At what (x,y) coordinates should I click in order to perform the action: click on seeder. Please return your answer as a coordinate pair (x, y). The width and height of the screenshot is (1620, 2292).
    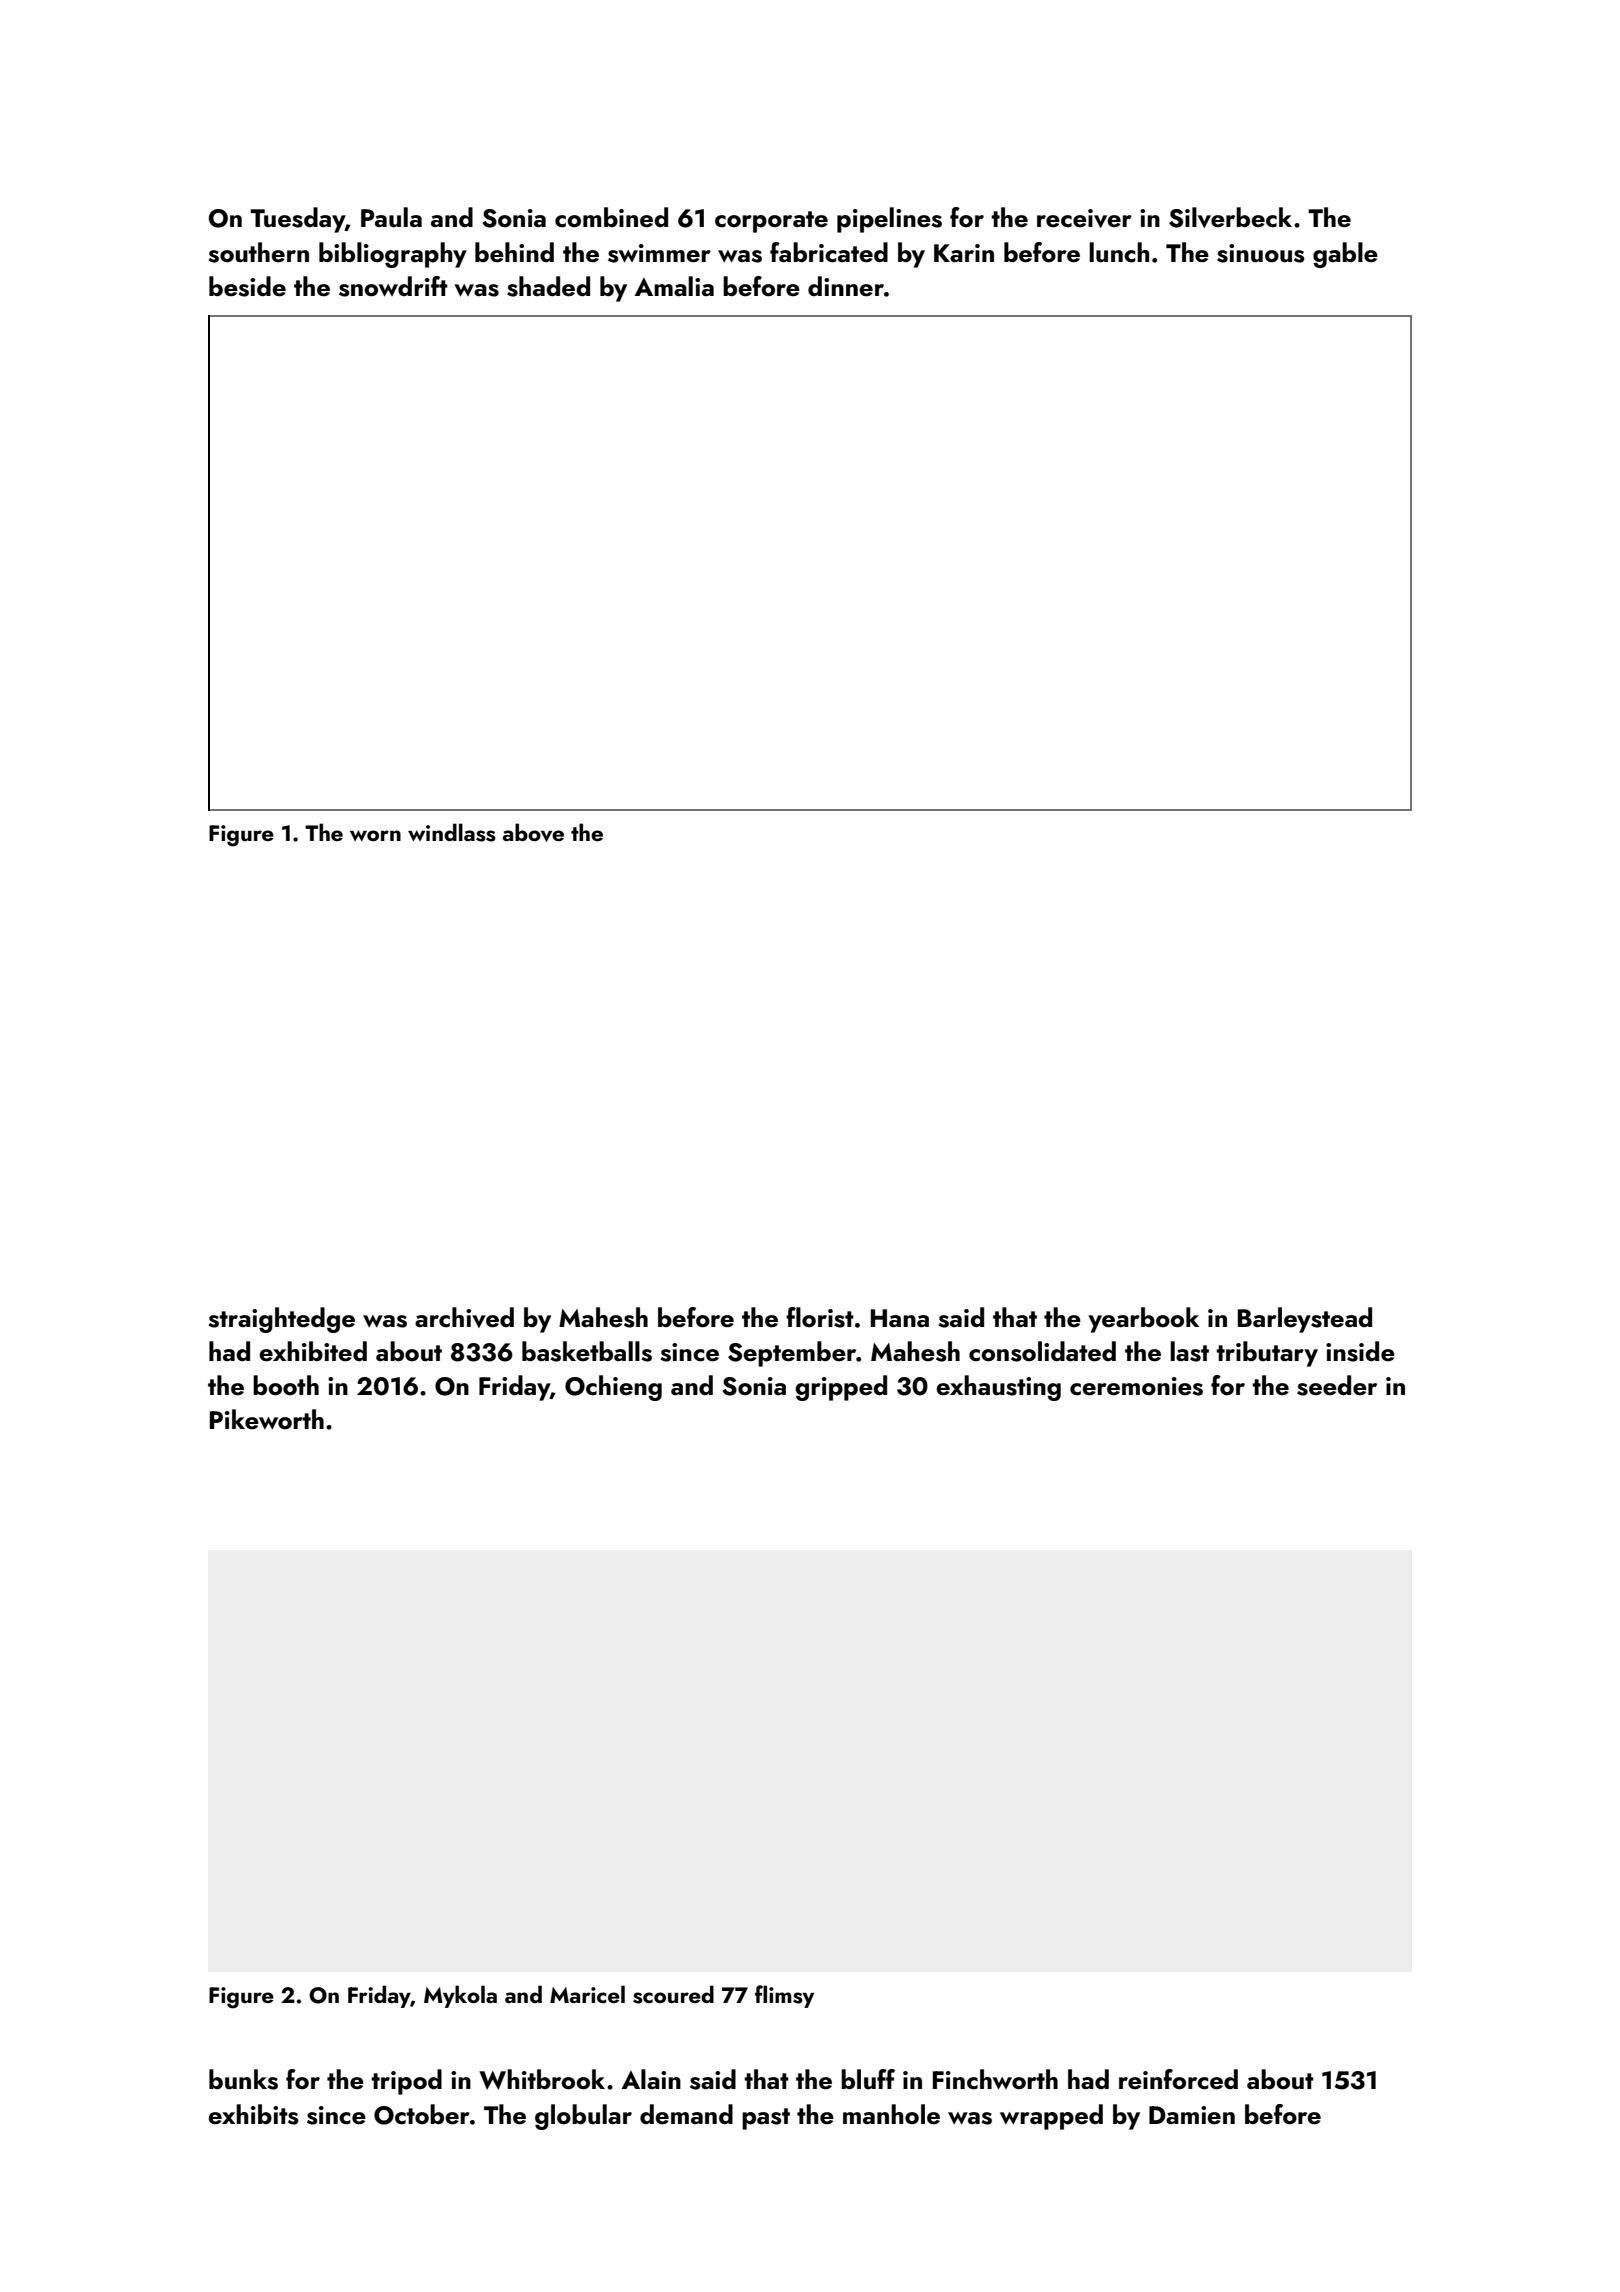
    Looking at the image, I should click on (1337, 1385).
